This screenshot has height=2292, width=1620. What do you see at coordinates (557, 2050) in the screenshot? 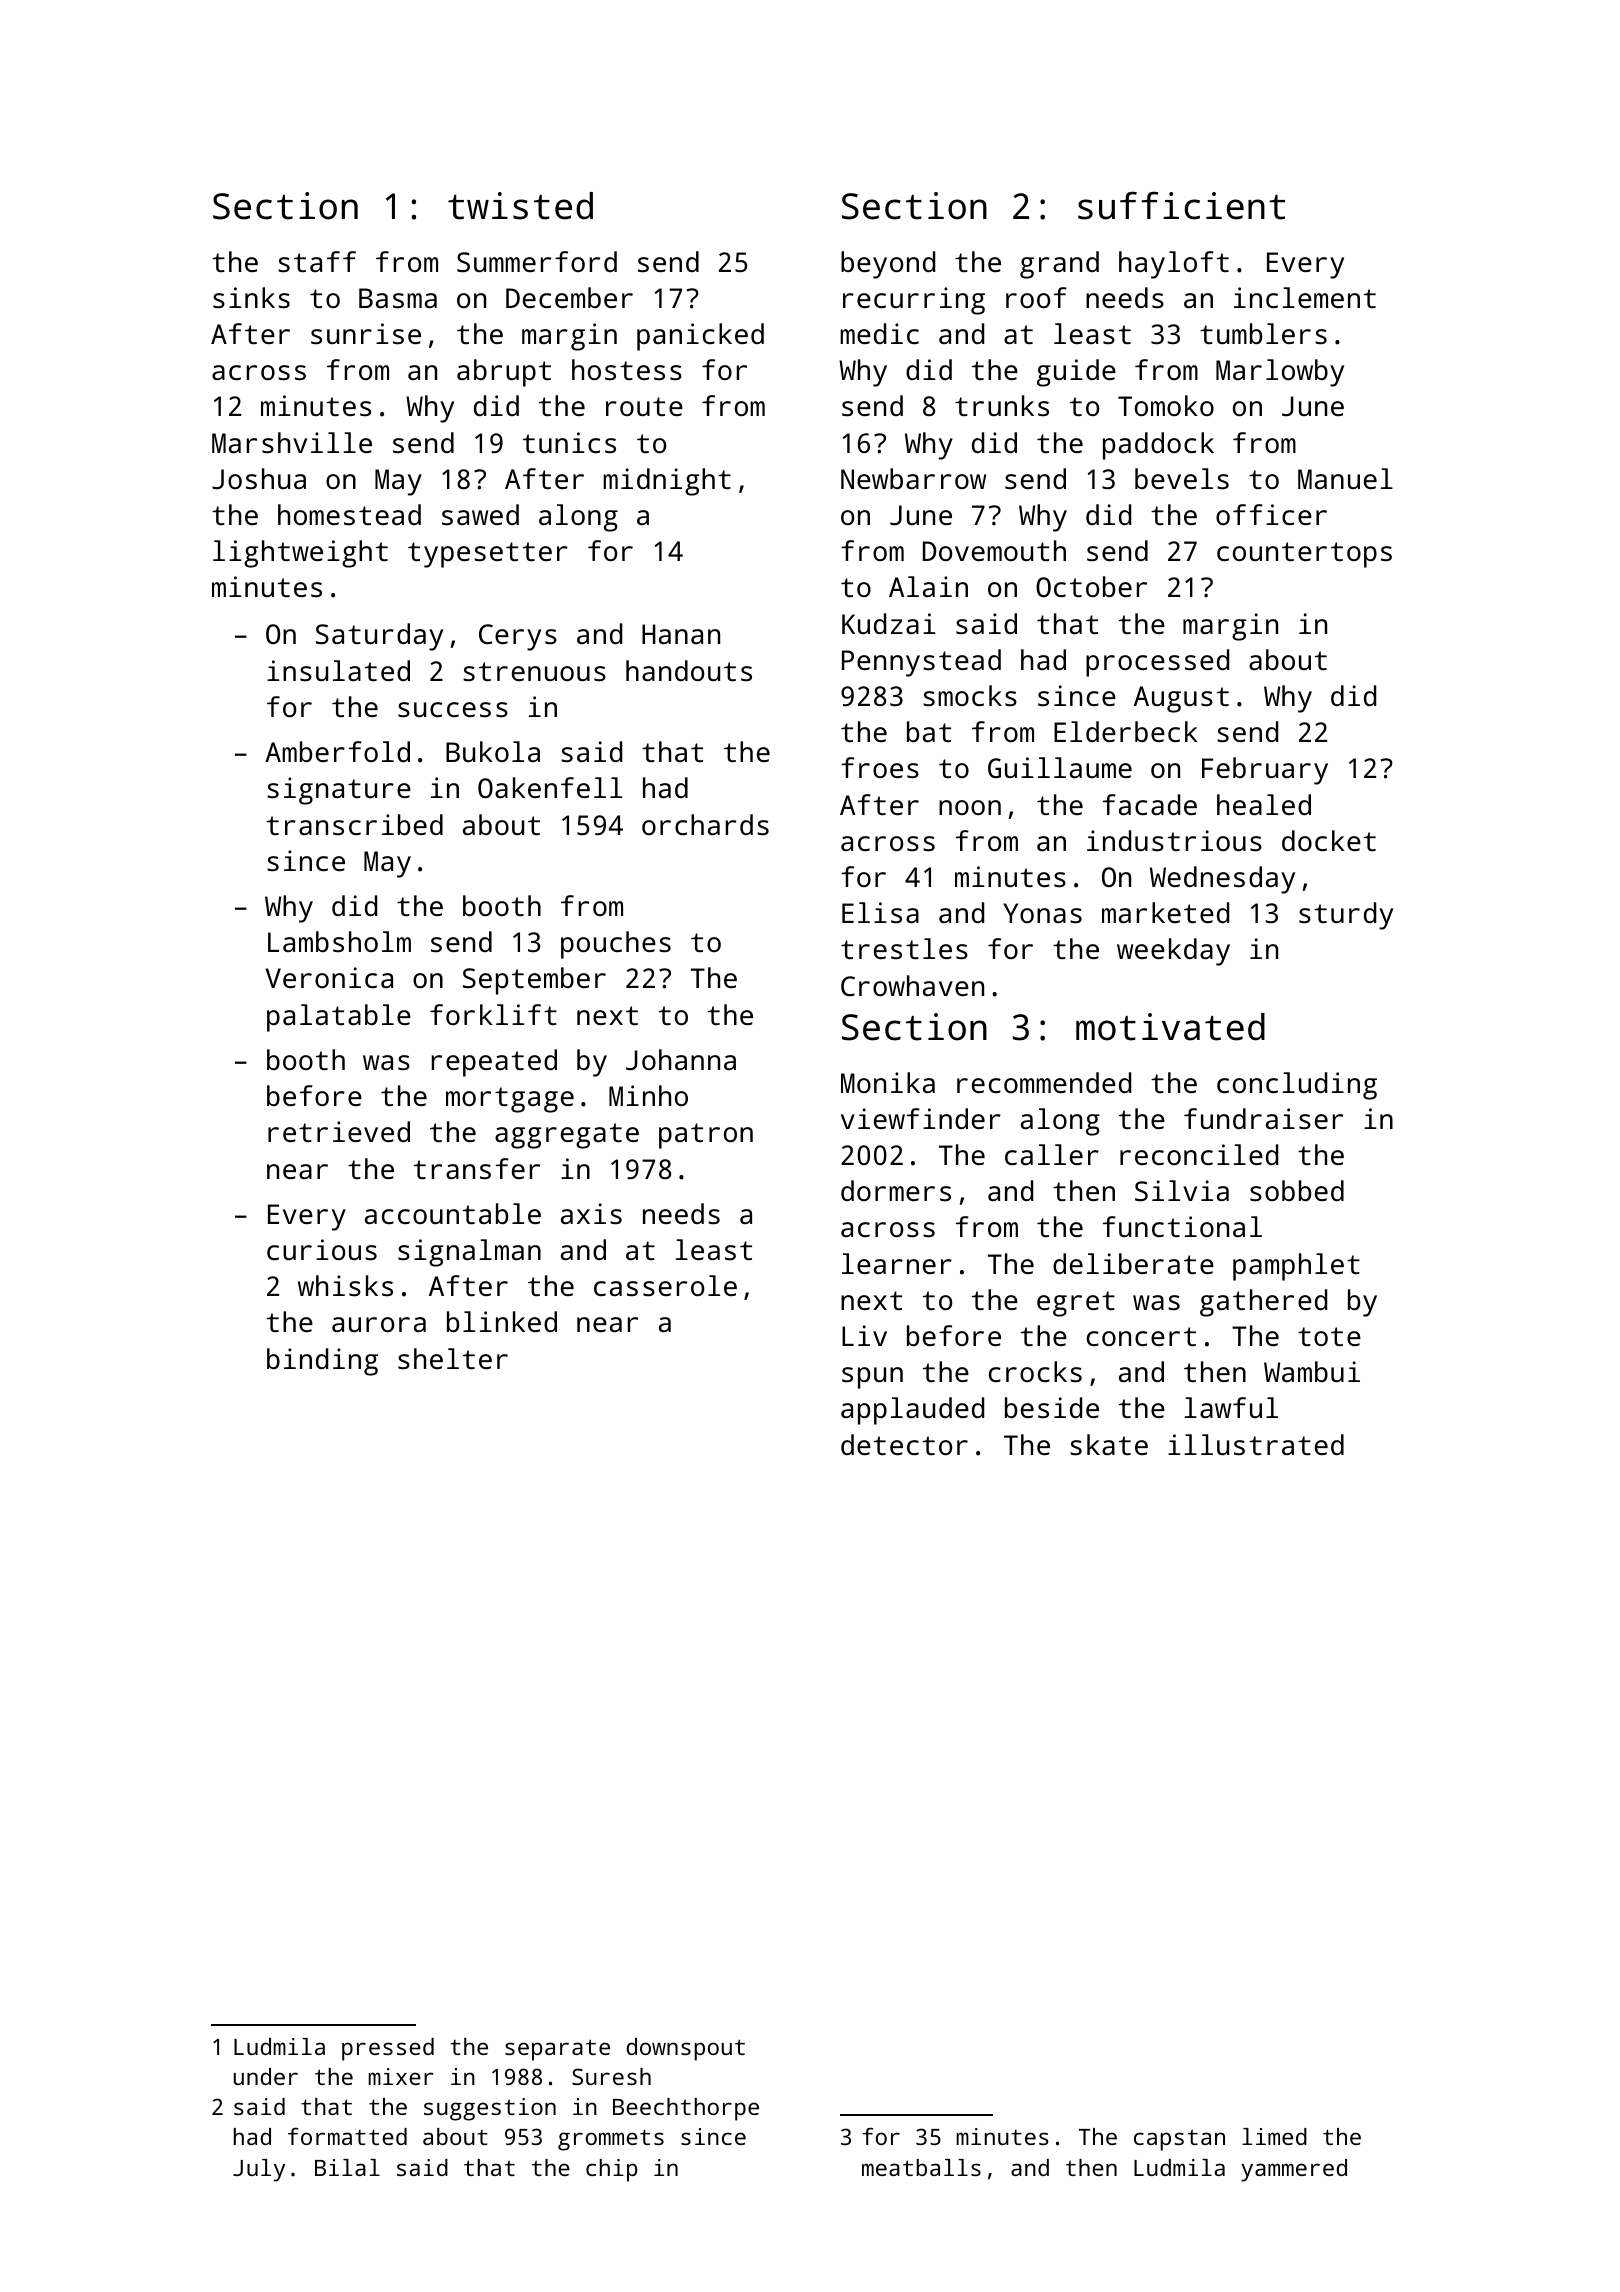
I see `separate` at bounding box center [557, 2050].
